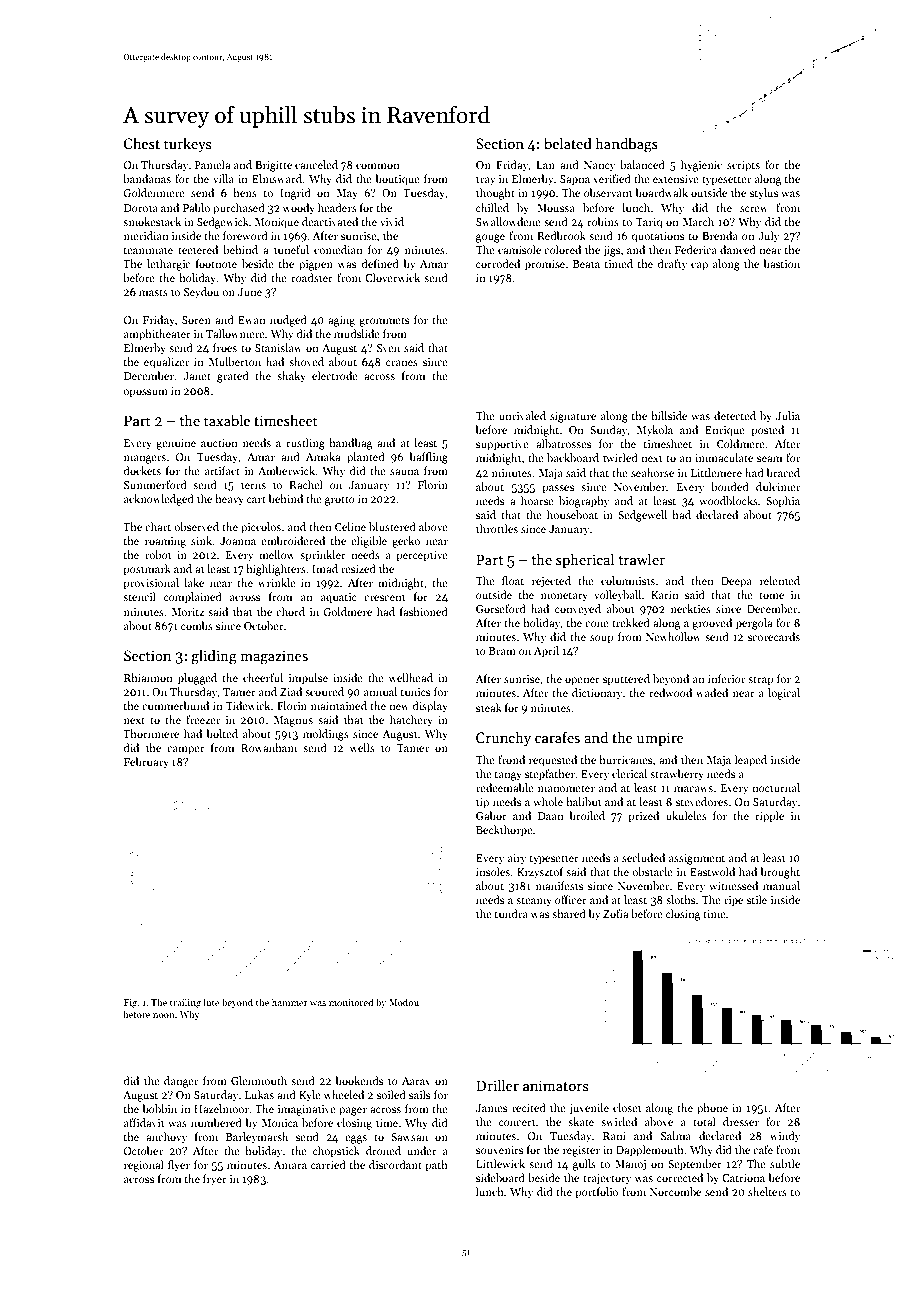 The width and height of the page is (924, 1308). Describe the element at coordinates (497, 1085) in the page. I see `Driller` at that location.
